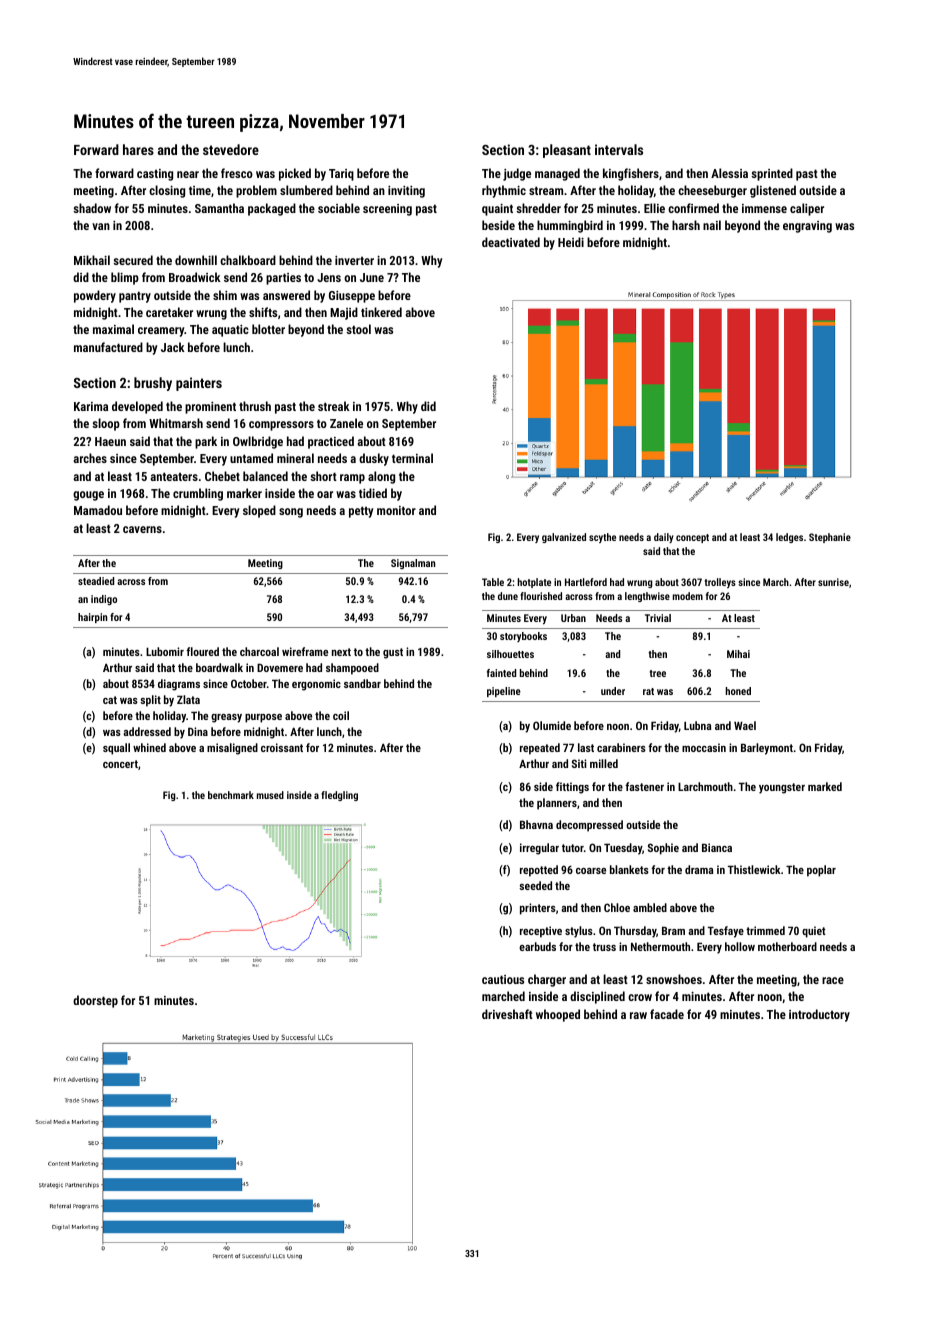 The image size is (930, 1321). What do you see at coordinates (98, 510) in the screenshot?
I see `Mamadou` at bounding box center [98, 510].
